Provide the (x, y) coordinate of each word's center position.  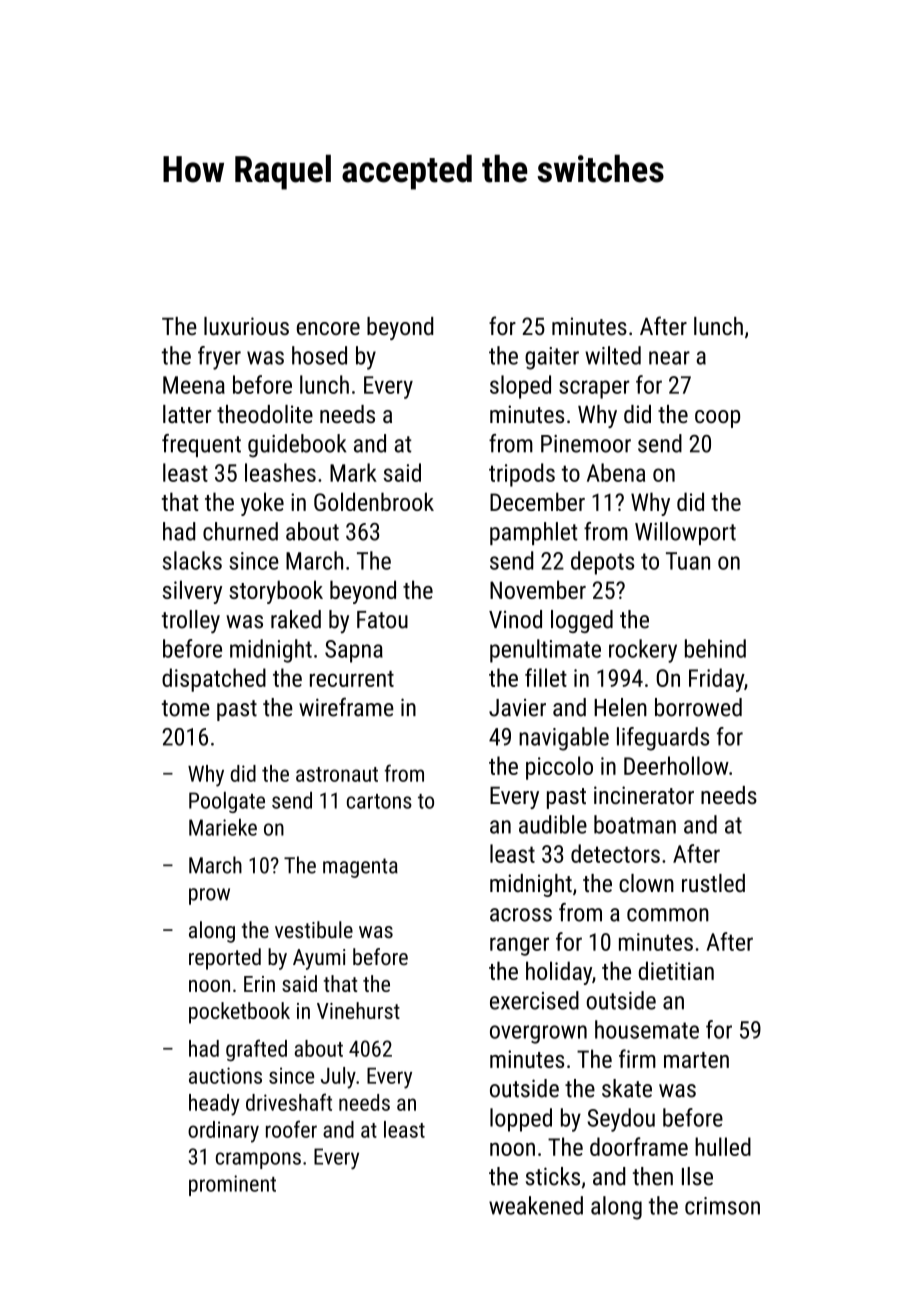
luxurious (246, 326)
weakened (536, 1205)
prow (209, 896)
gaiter (552, 358)
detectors (615, 853)
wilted (613, 355)
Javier (517, 708)
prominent (232, 1185)
